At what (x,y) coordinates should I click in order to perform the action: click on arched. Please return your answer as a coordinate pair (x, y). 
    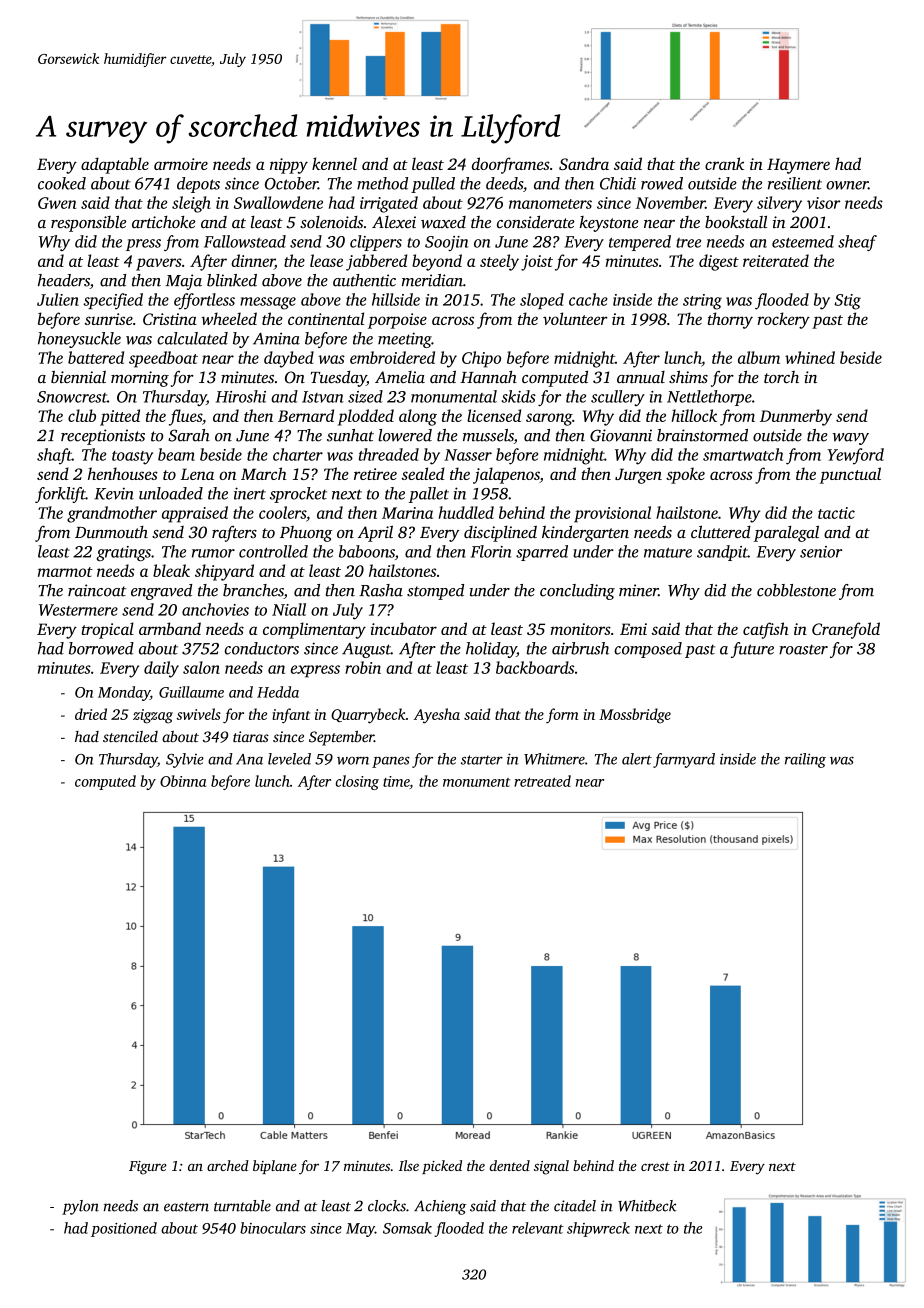
    Looking at the image, I should click on (228, 1165).
